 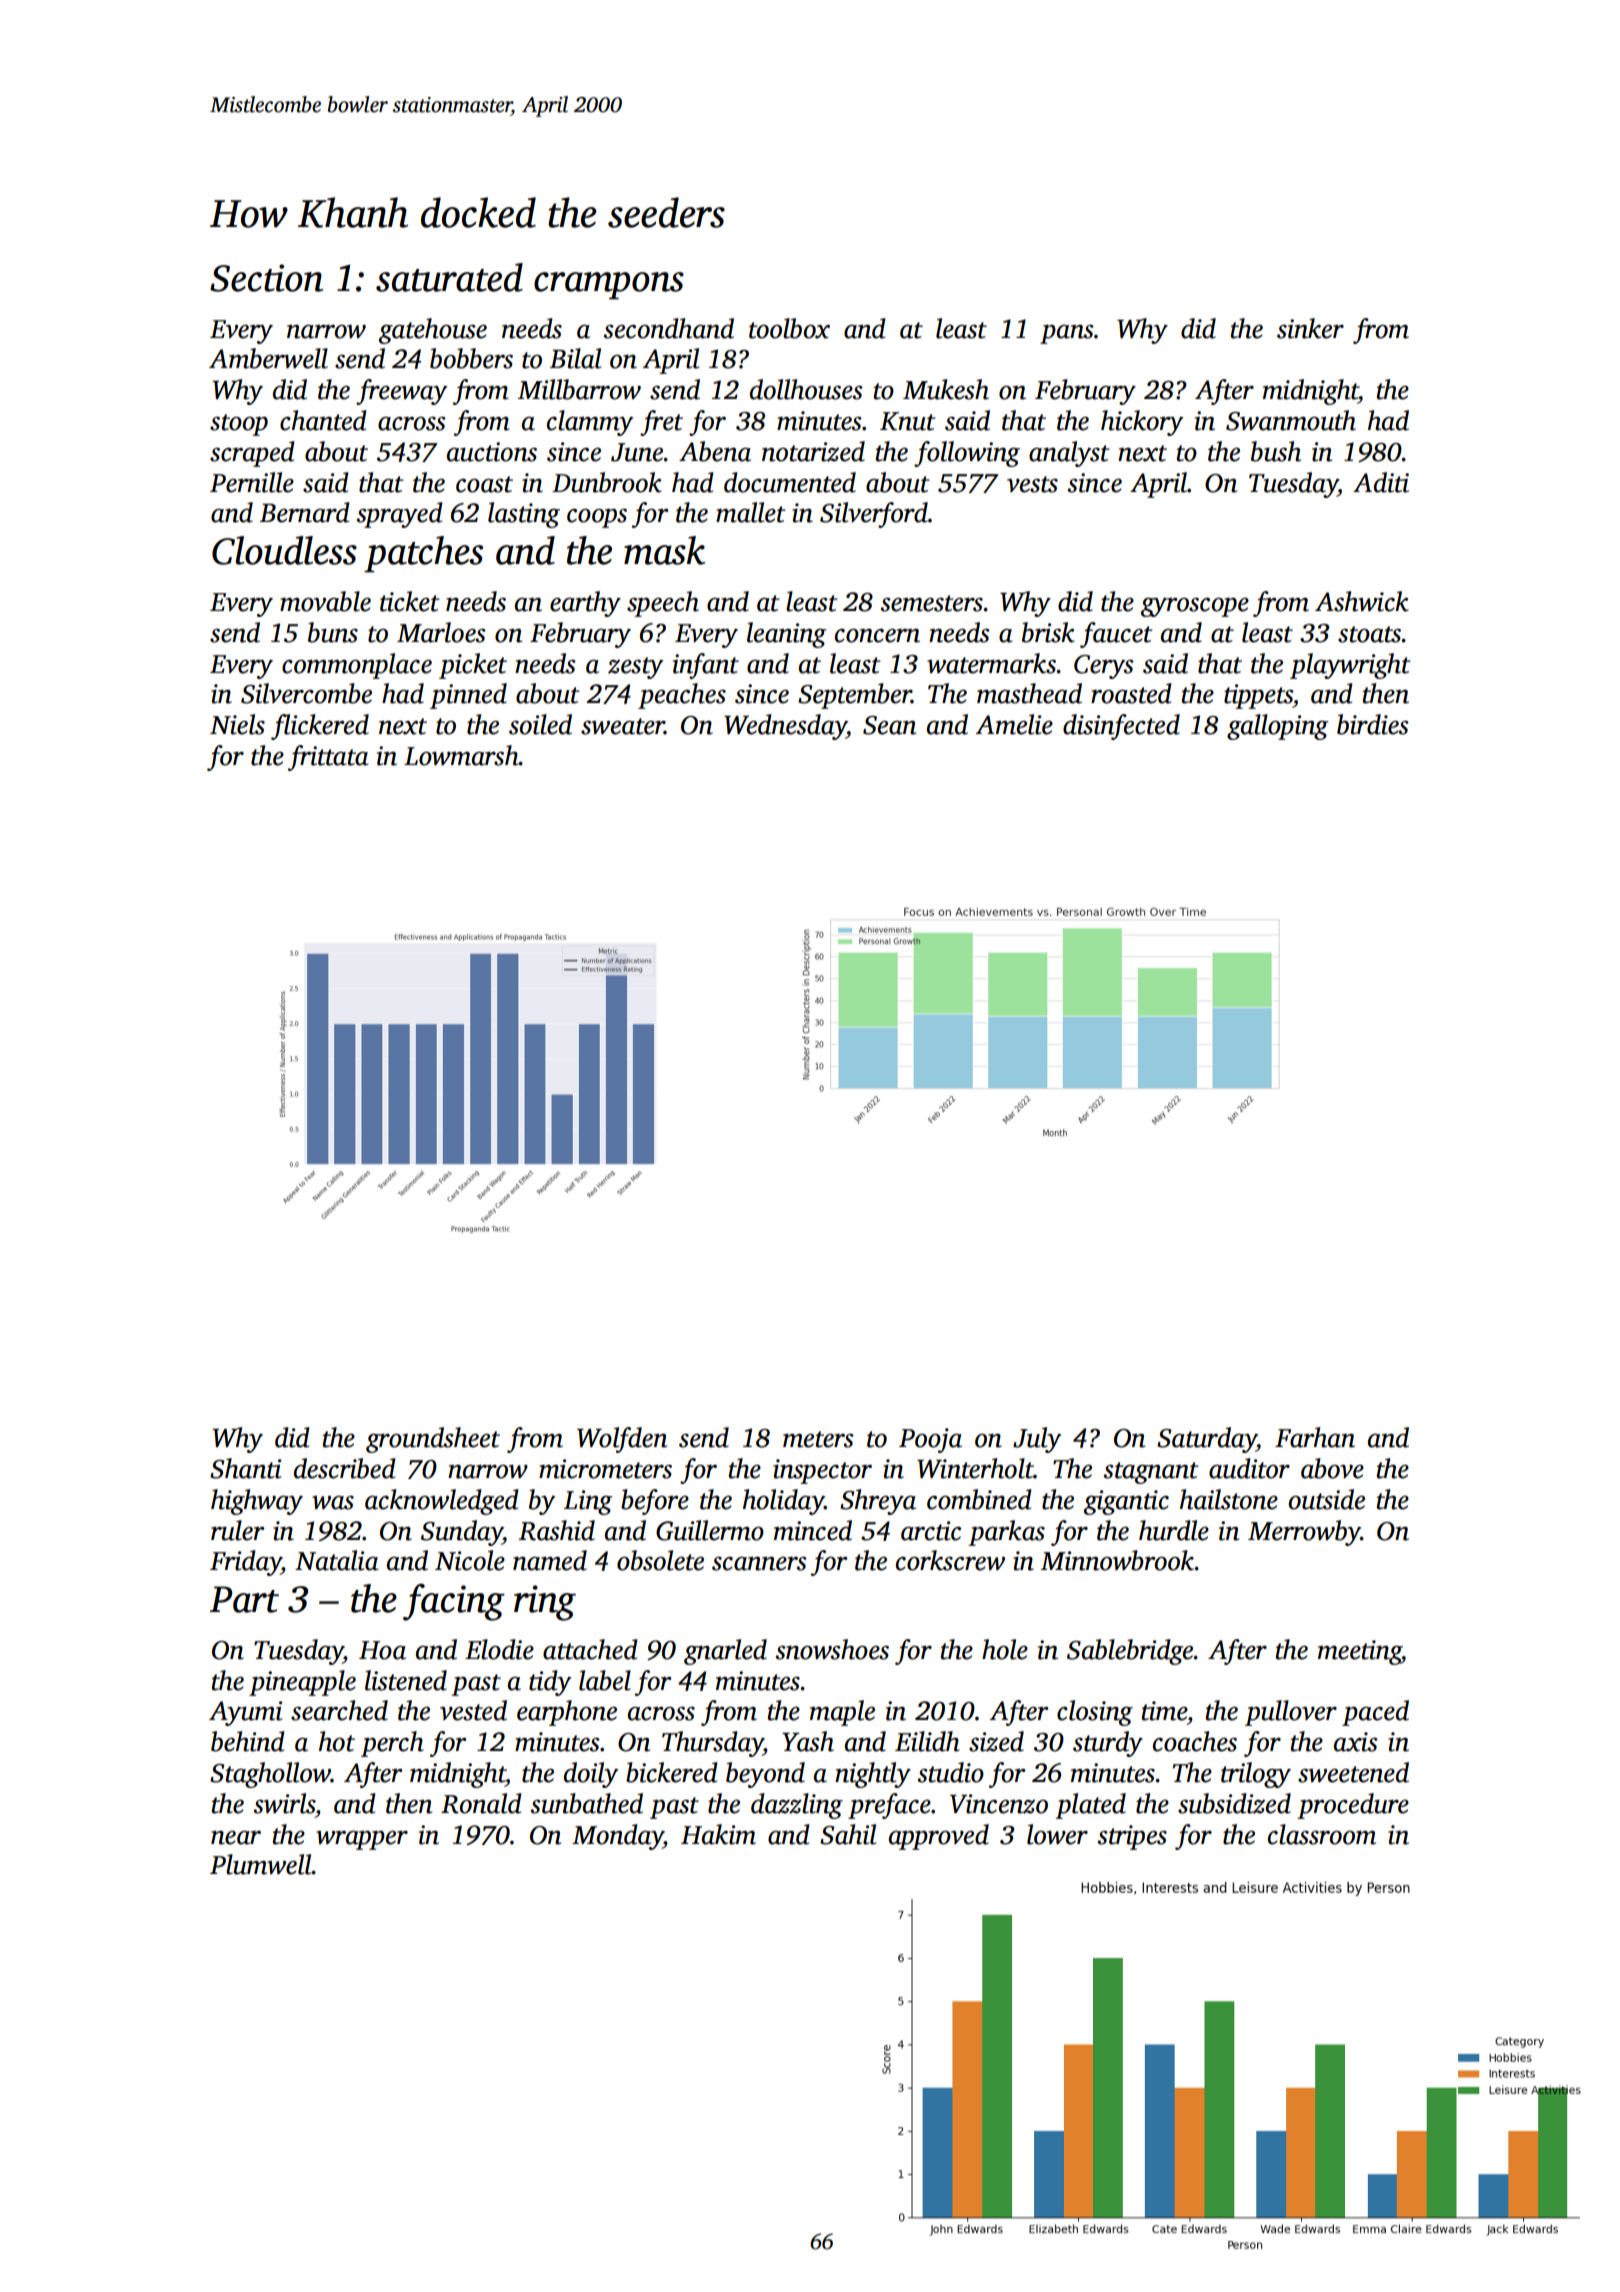 What do you see at coordinates (1373, 724) in the document?
I see `birdies` at bounding box center [1373, 724].
